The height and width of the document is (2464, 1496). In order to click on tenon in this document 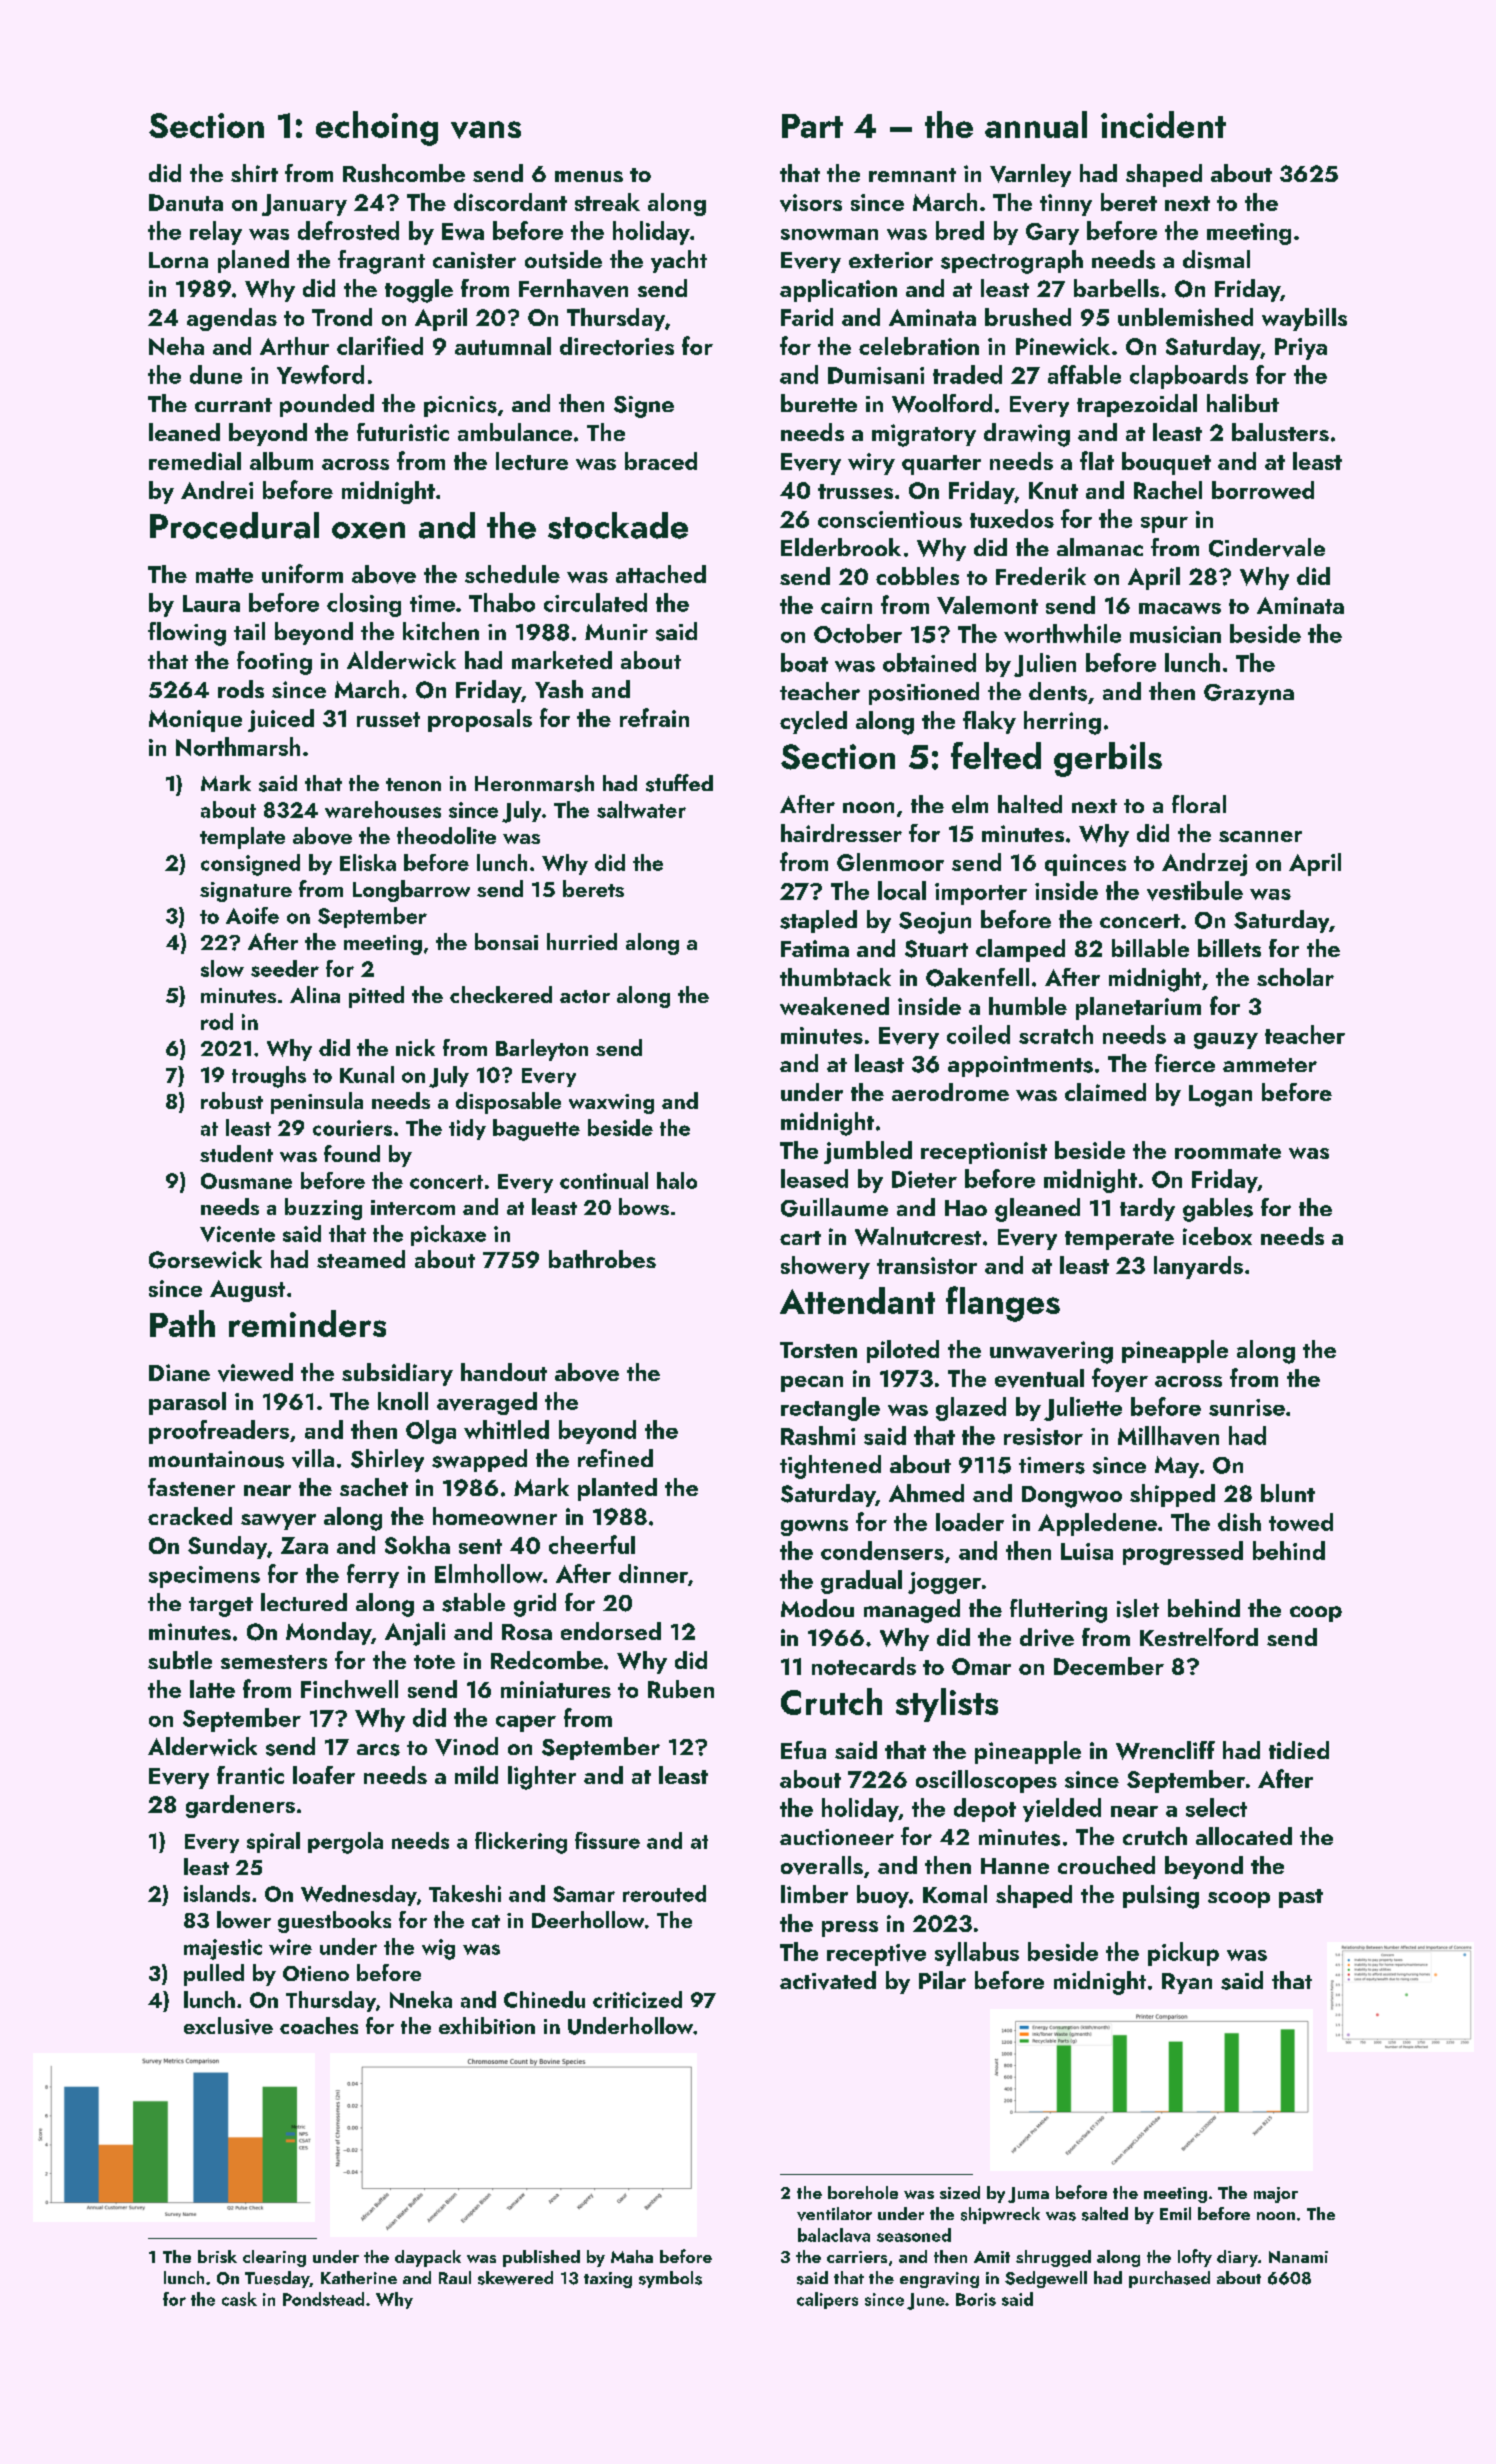, I will do `click(413, 784)`.
